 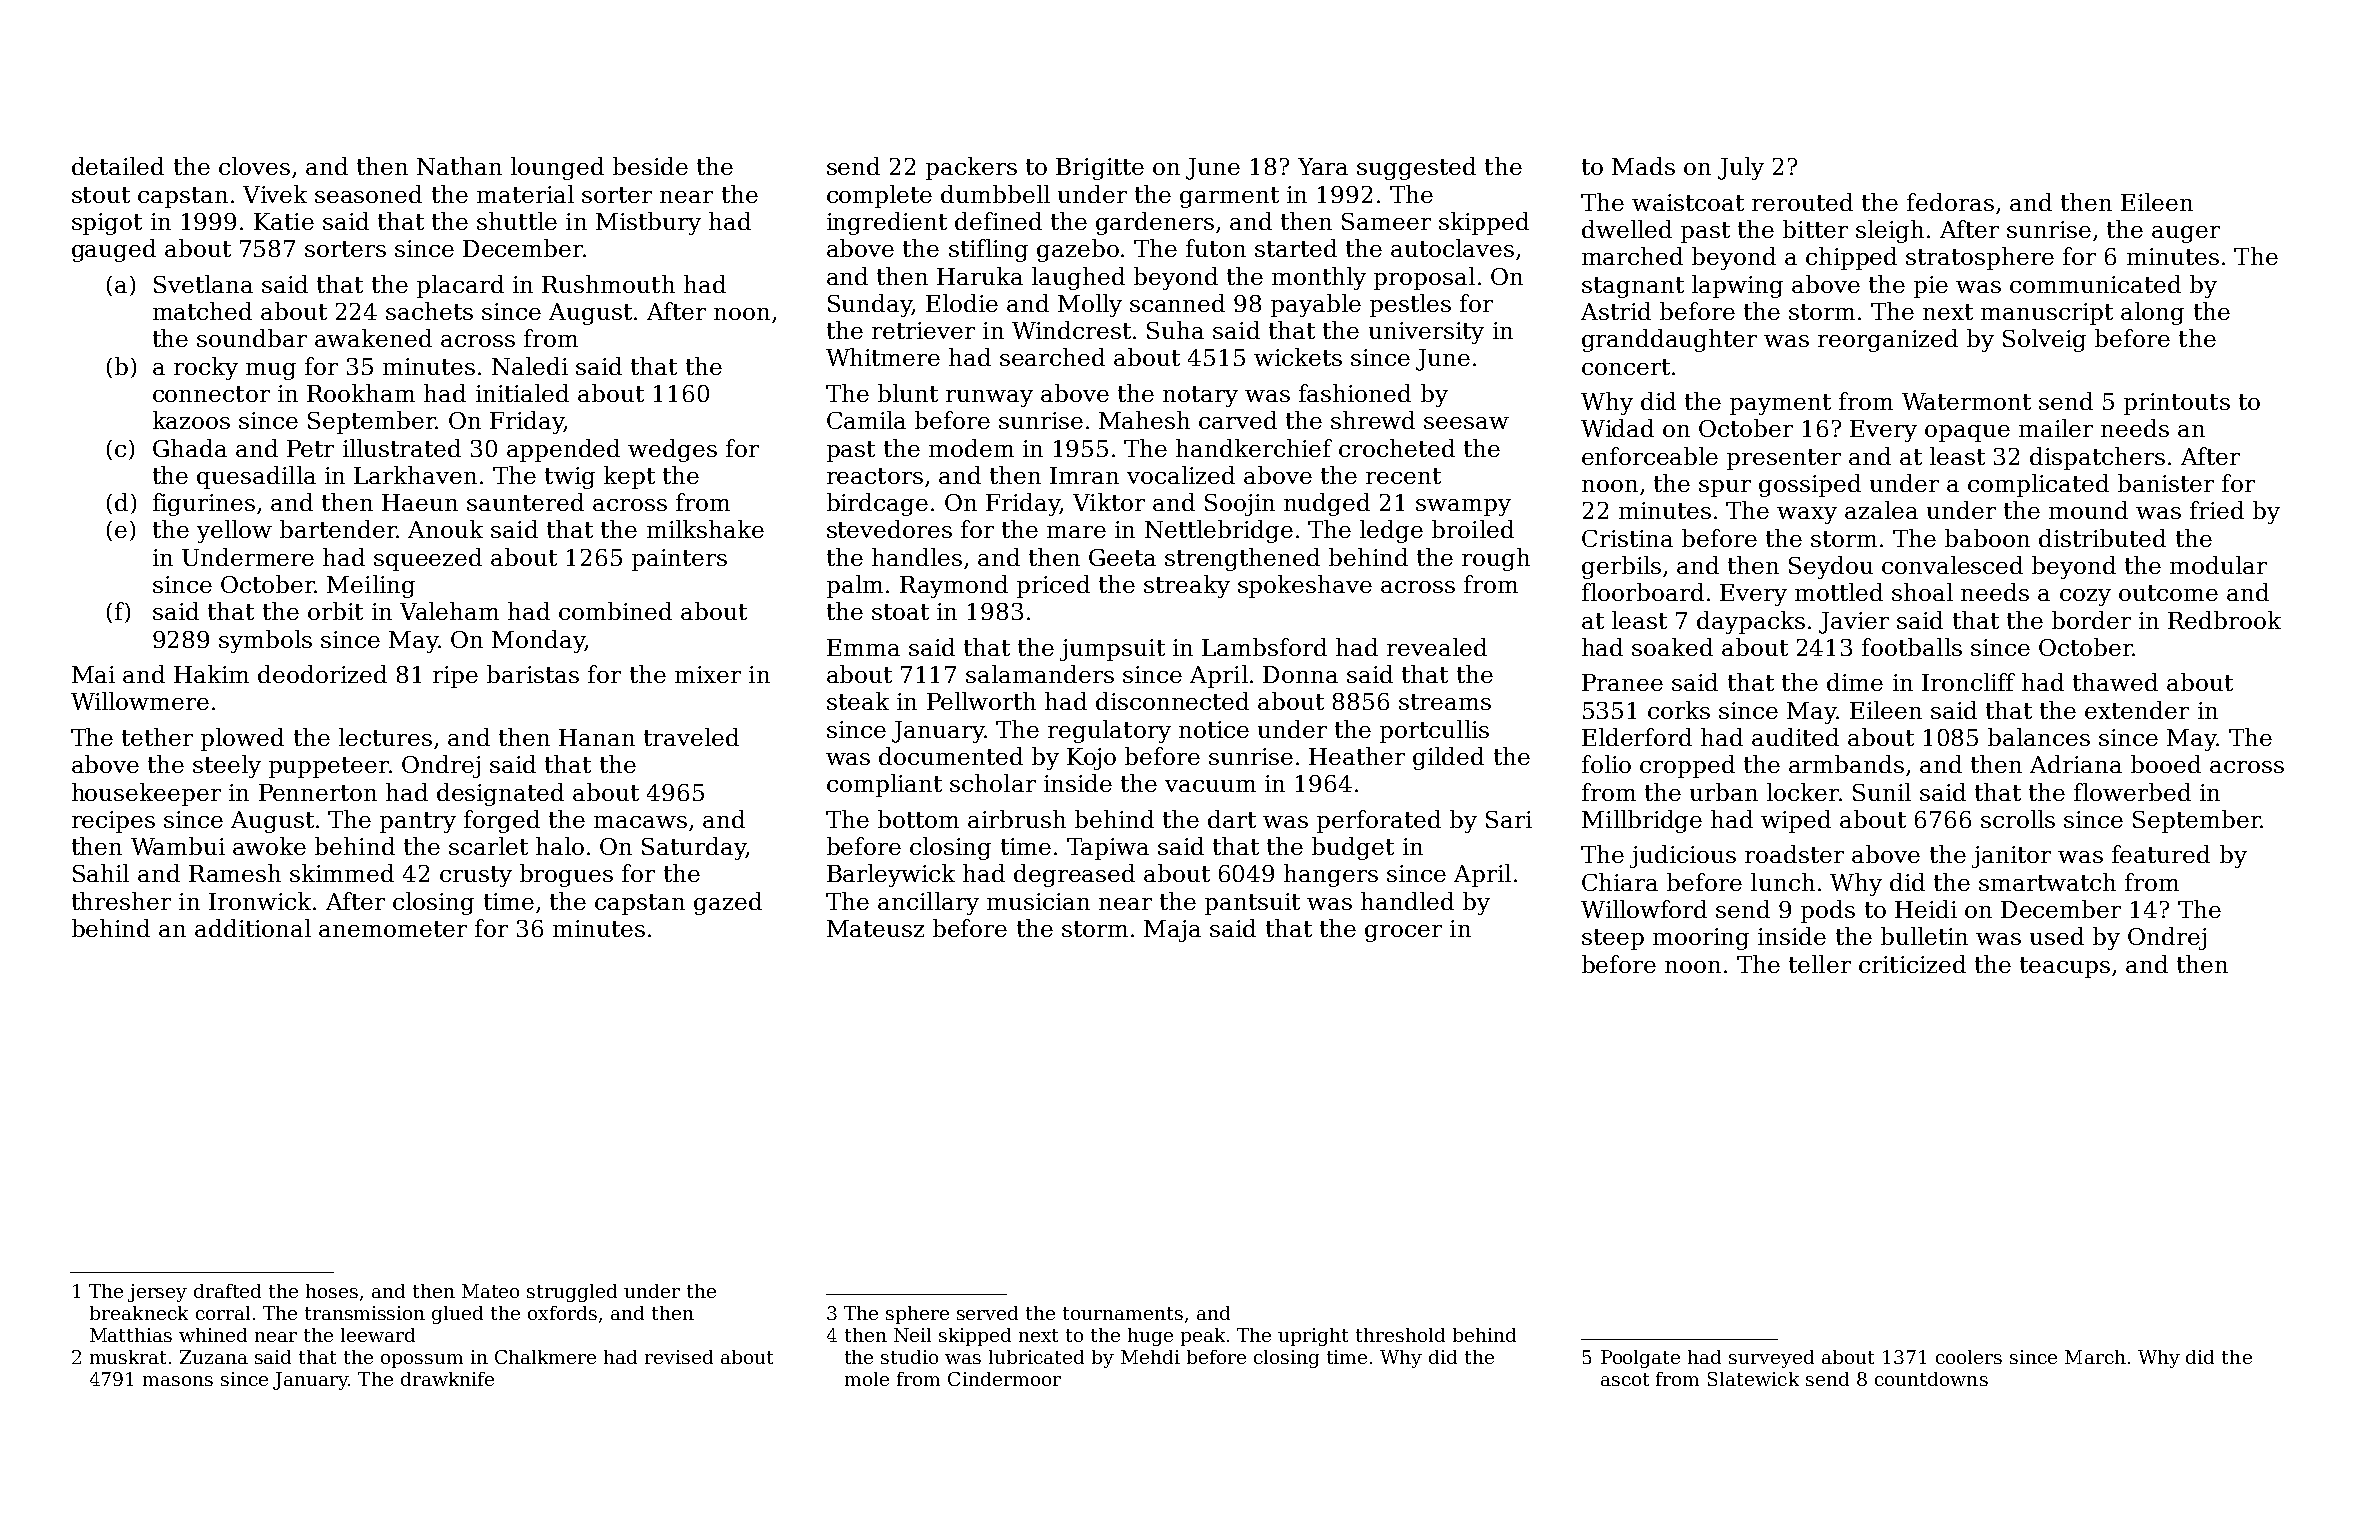 What do you see at coordinates (234, 531) in the page?
I see `yellow` at bounding box center [234, 531].
